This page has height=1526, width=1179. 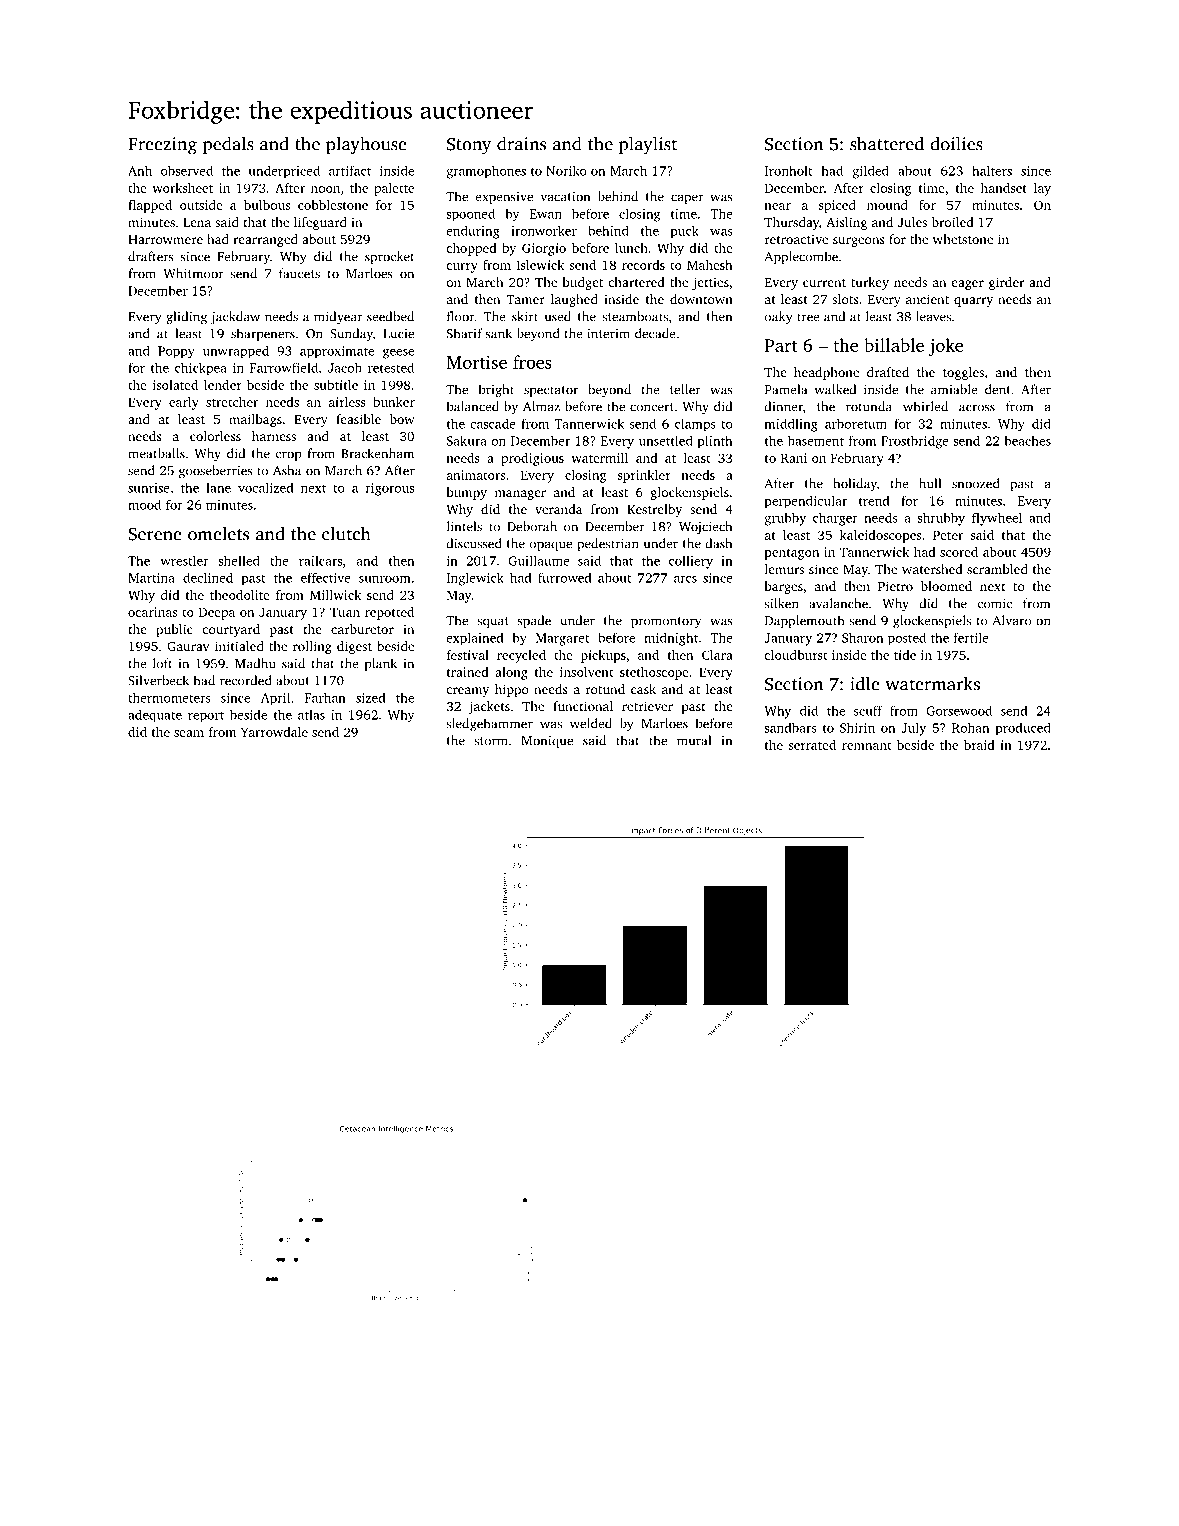 What do you see at coordinates (874, 500) in the page?
I see `trend` at bounding box center [874, 500].
